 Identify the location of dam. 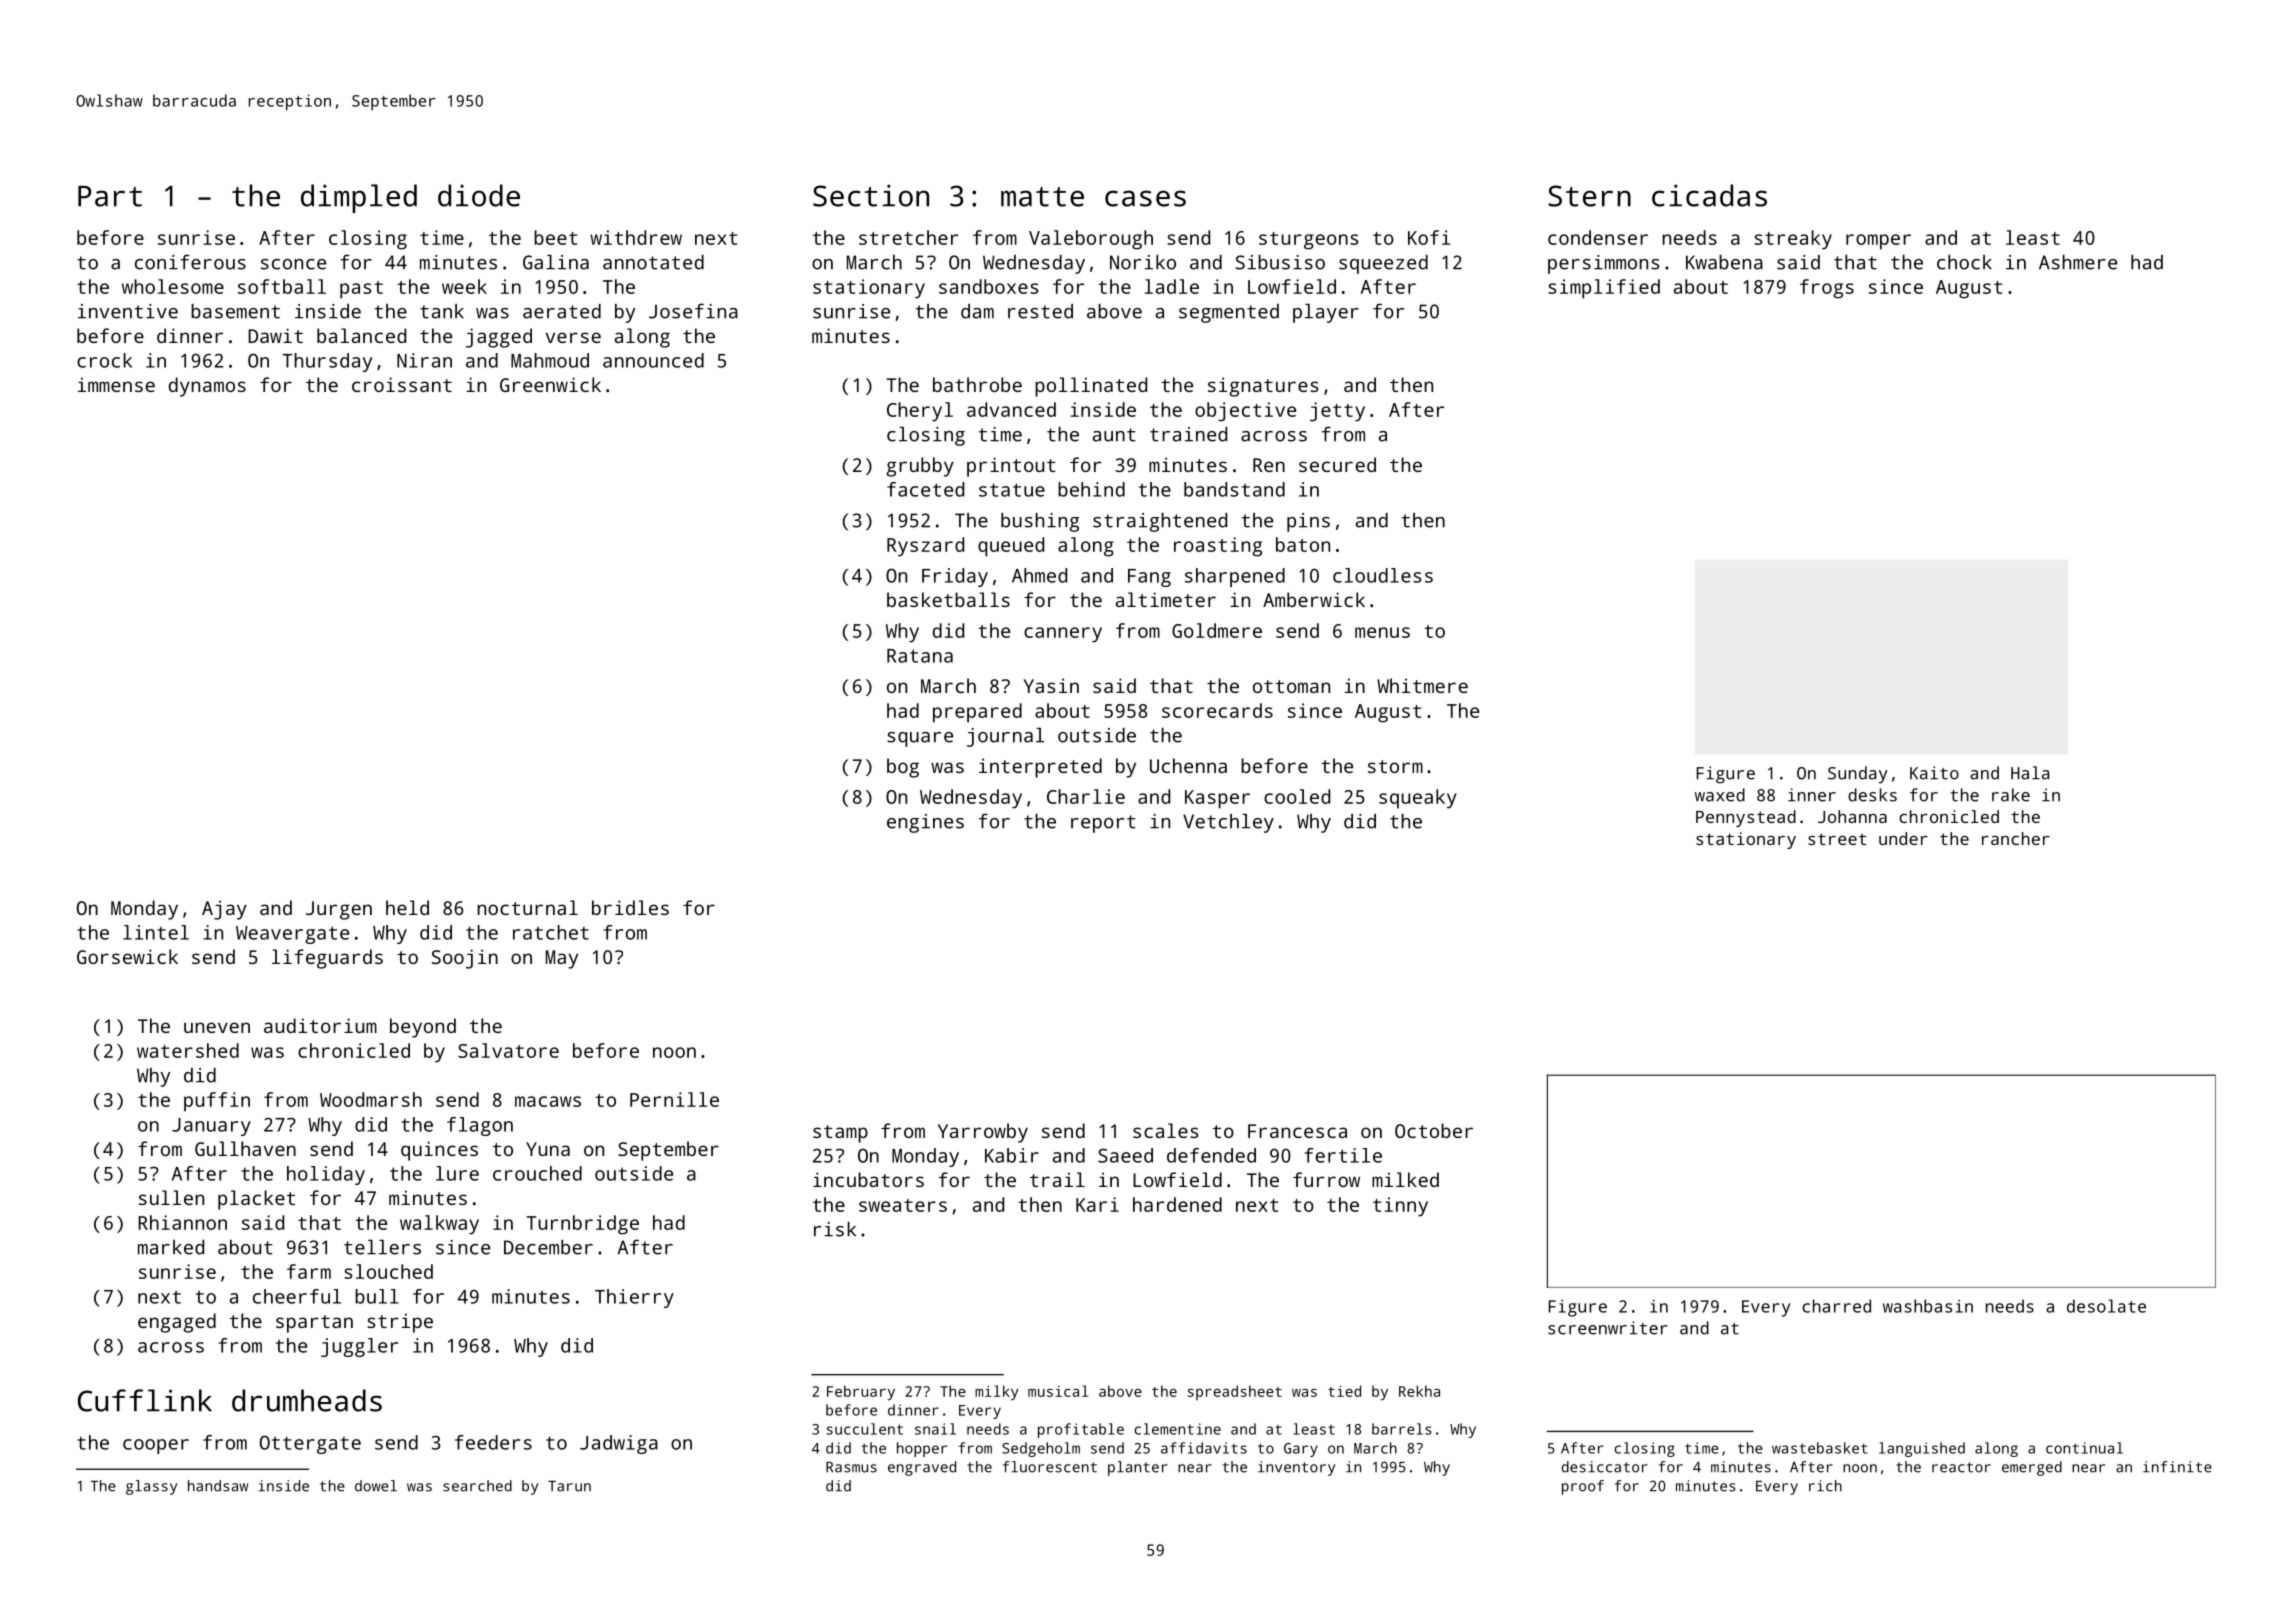
(977, 311).
